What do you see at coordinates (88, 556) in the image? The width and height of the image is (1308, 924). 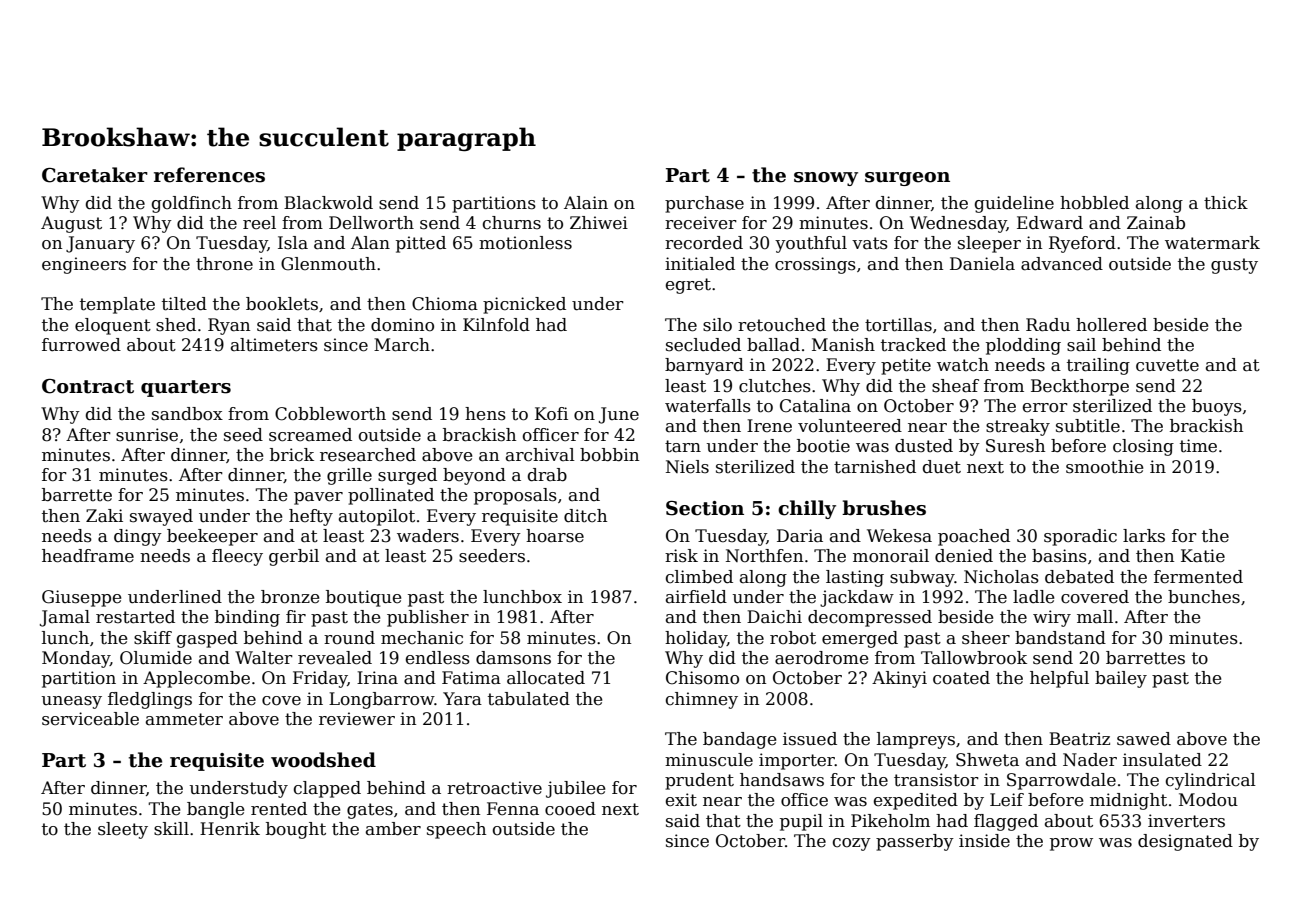 I see `headframe` at bounding box center [88, 556].
